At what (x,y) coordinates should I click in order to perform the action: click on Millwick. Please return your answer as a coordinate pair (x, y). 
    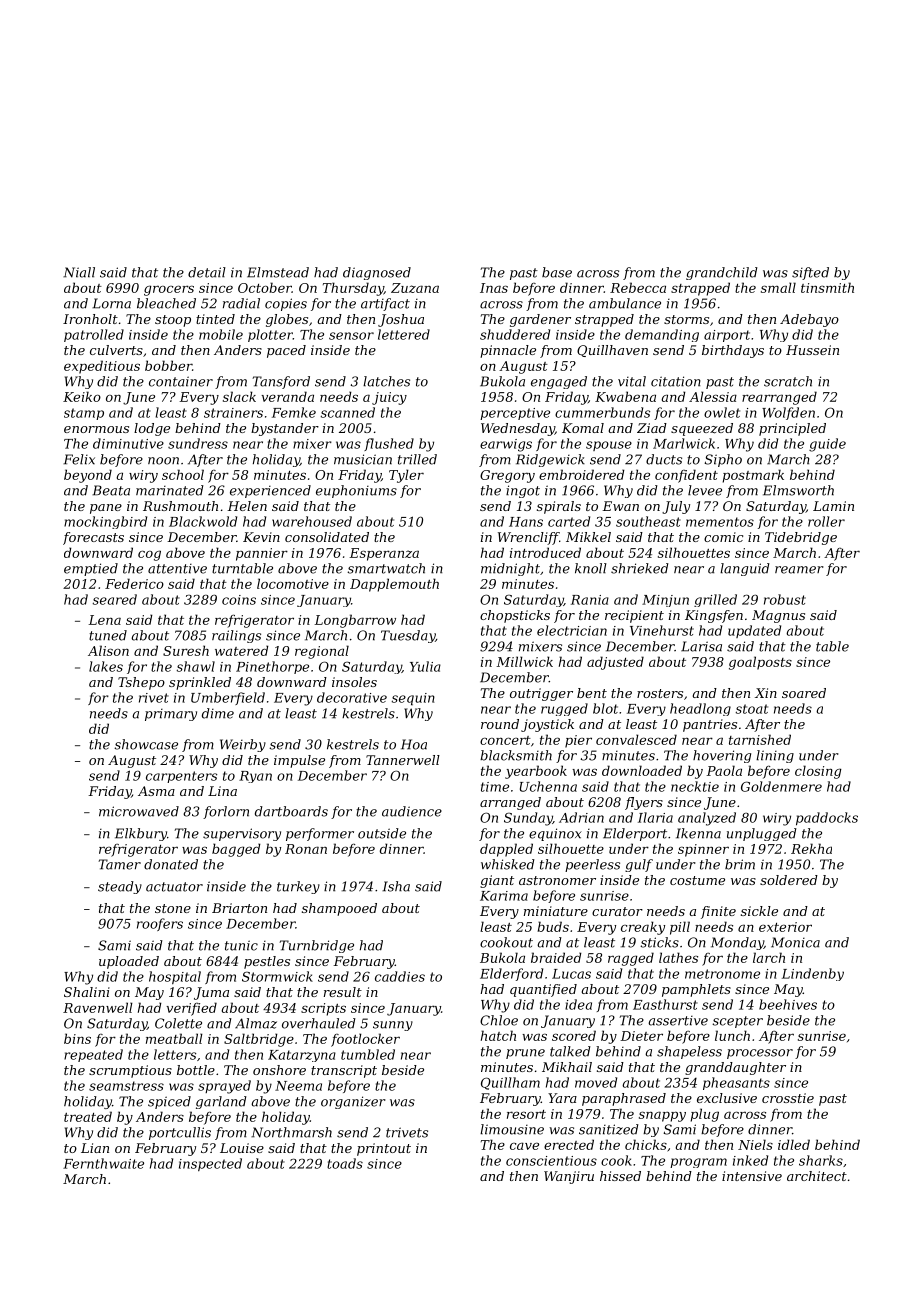
    Looking at the image, I should click on (524, 661).
